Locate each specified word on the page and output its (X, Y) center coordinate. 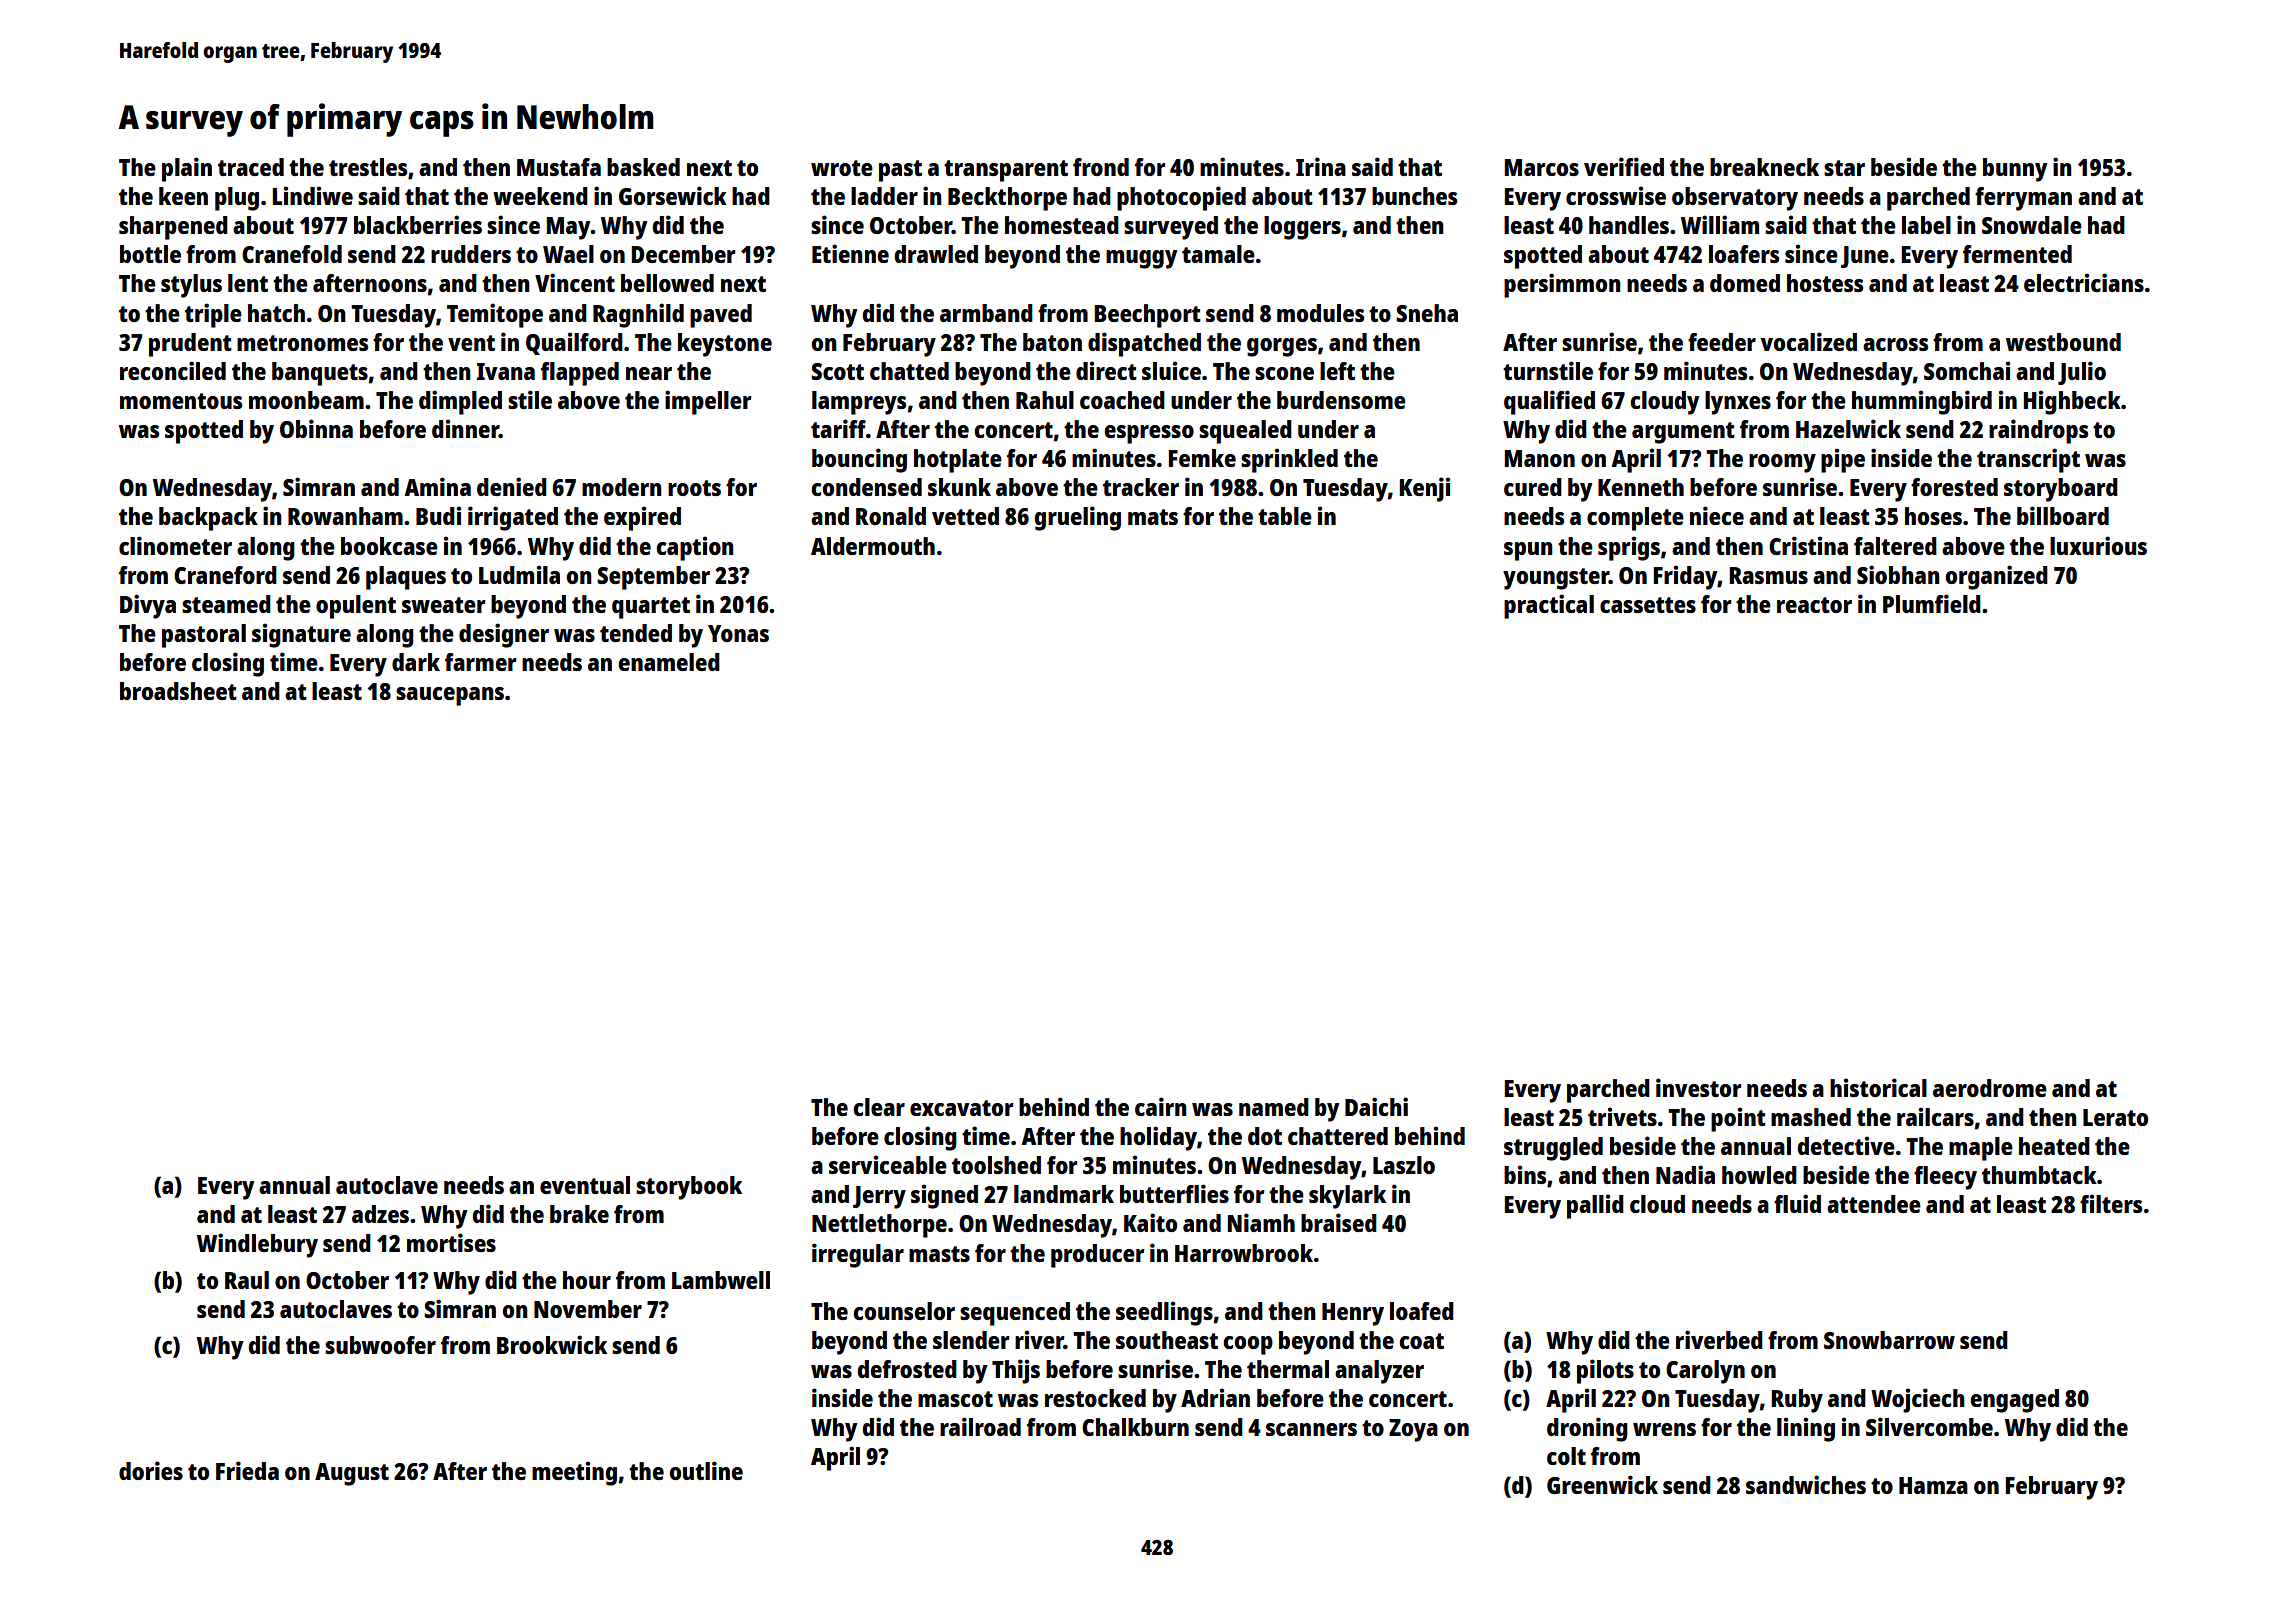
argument (1683, 433)
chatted (909, 371)
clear (879, 1107)
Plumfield (1932, 603)
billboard (2063, 515)
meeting (574, 1473)
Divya (148, 606)
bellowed (667, 283)
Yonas (738, 633)
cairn (1160, 1106)
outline (706, 1470)
